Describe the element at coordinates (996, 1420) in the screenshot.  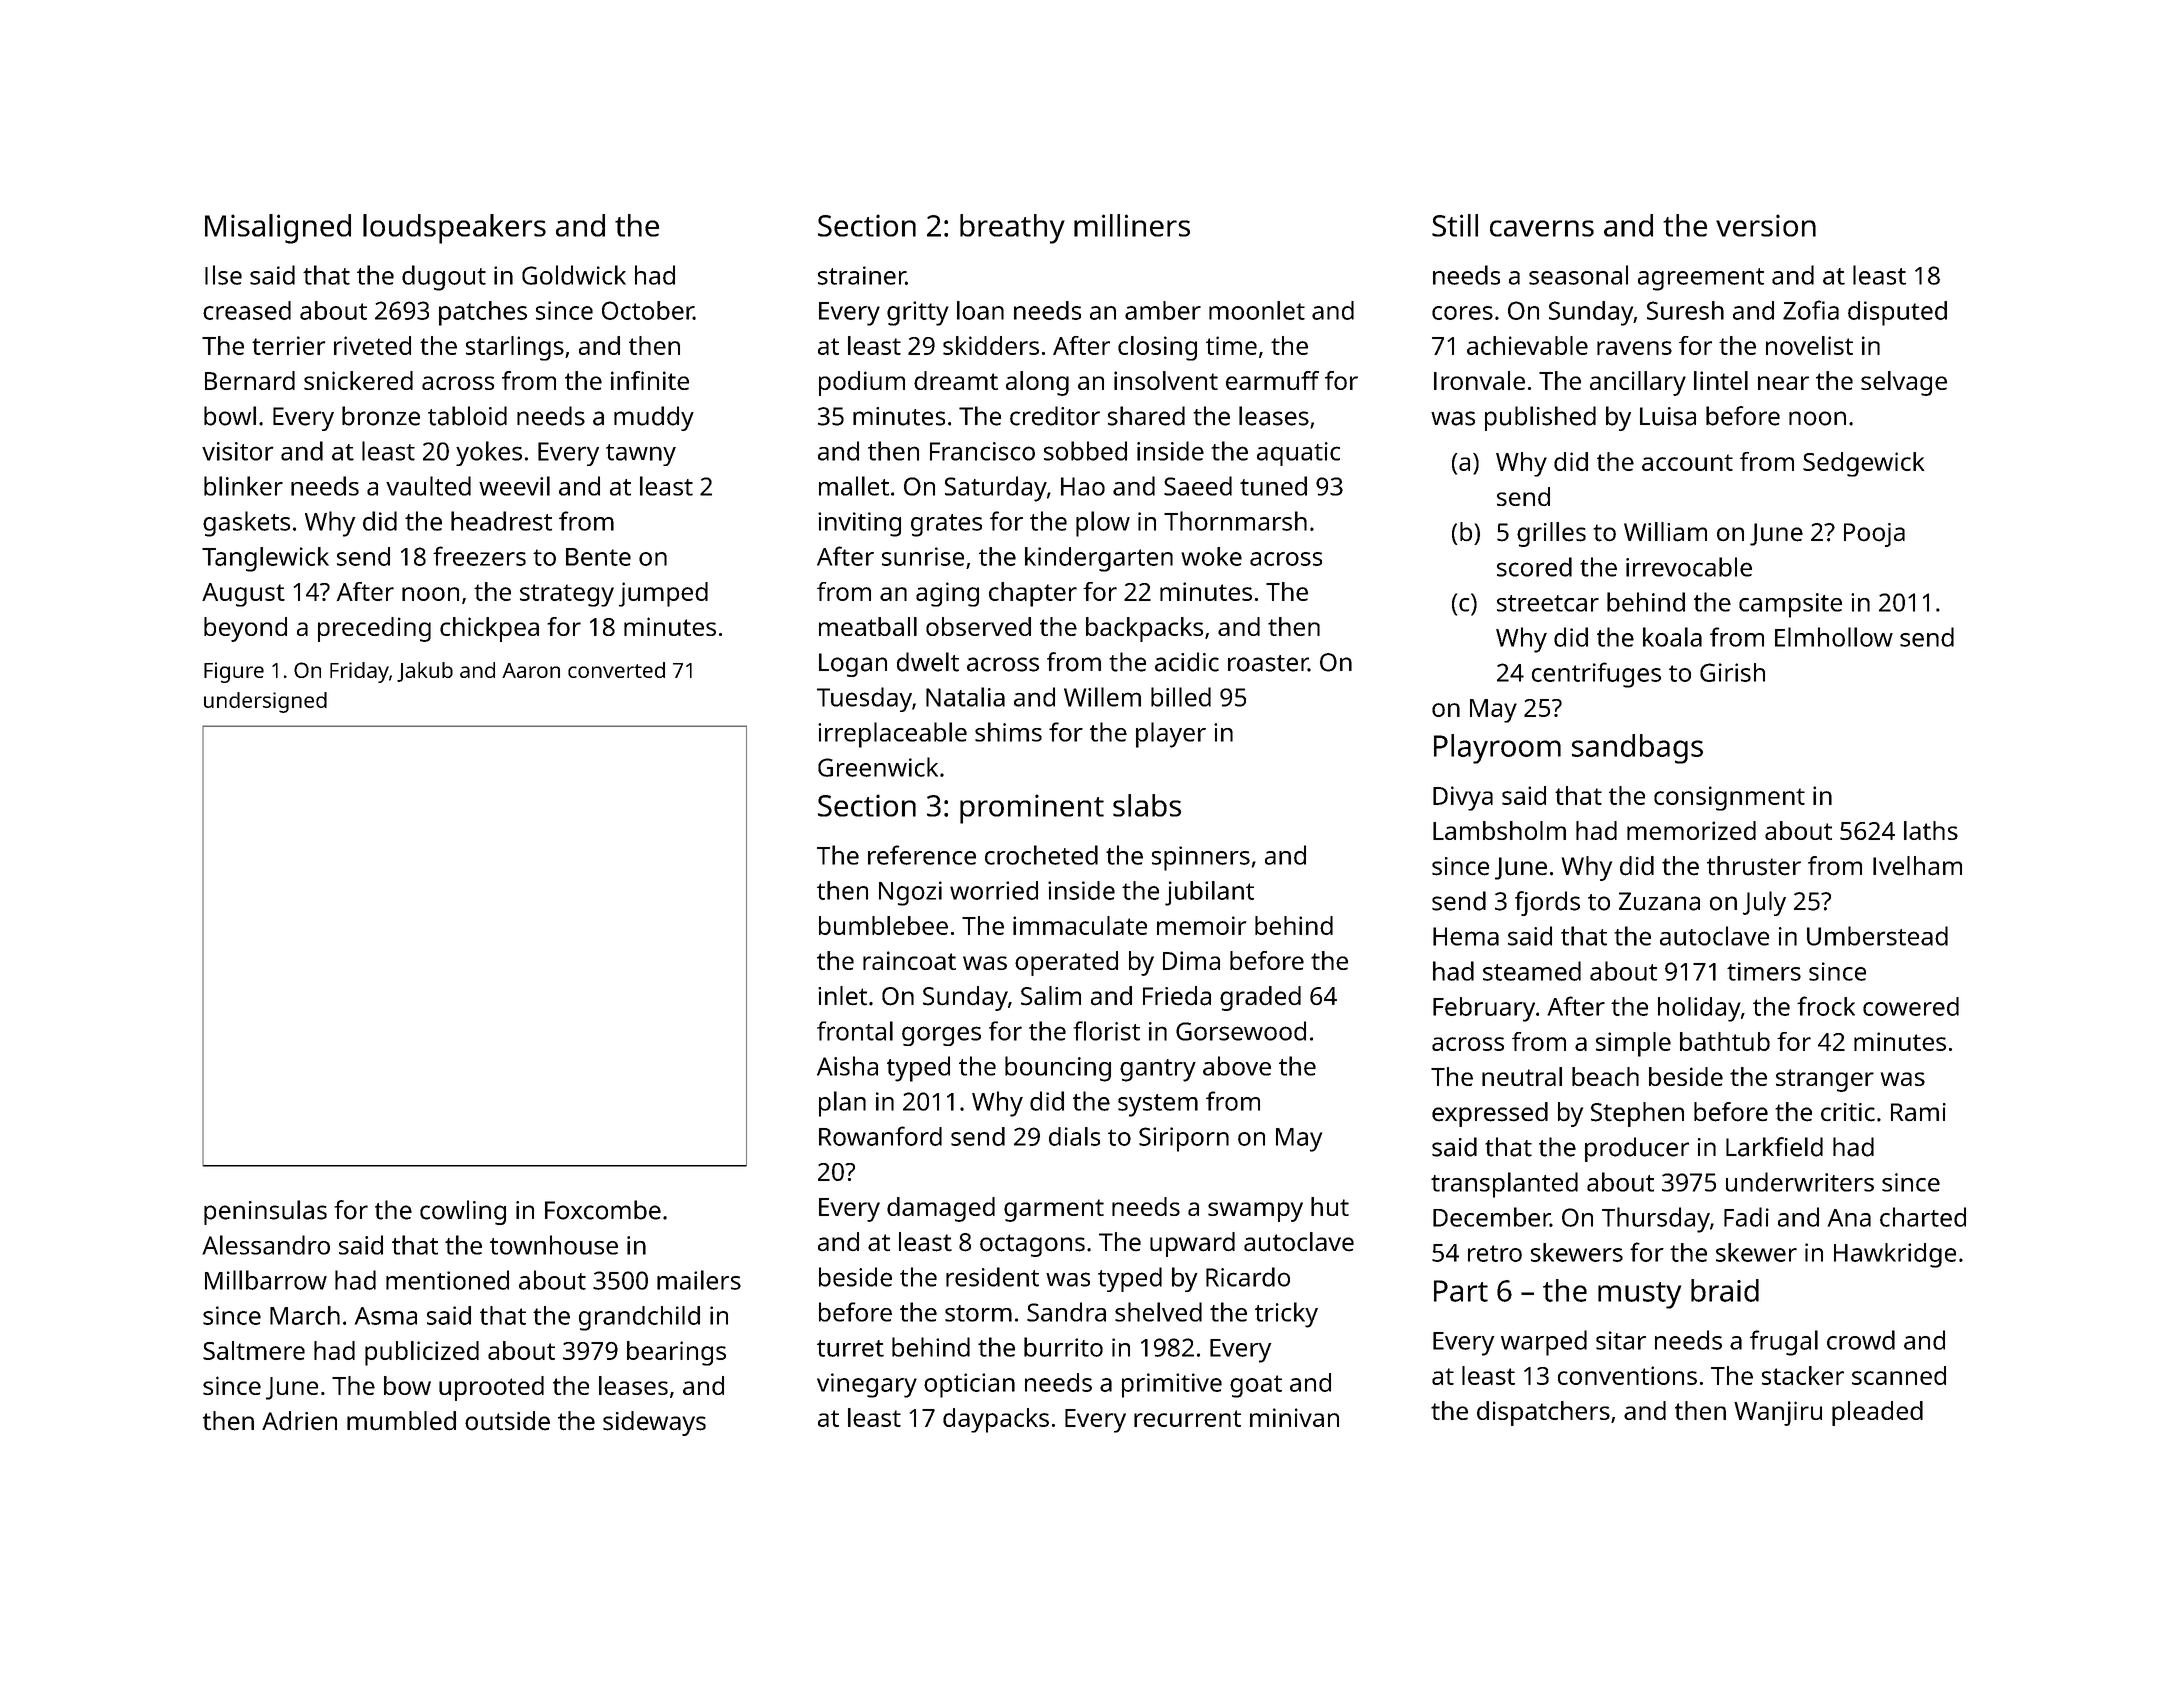
I see `daypacks` at that location.
